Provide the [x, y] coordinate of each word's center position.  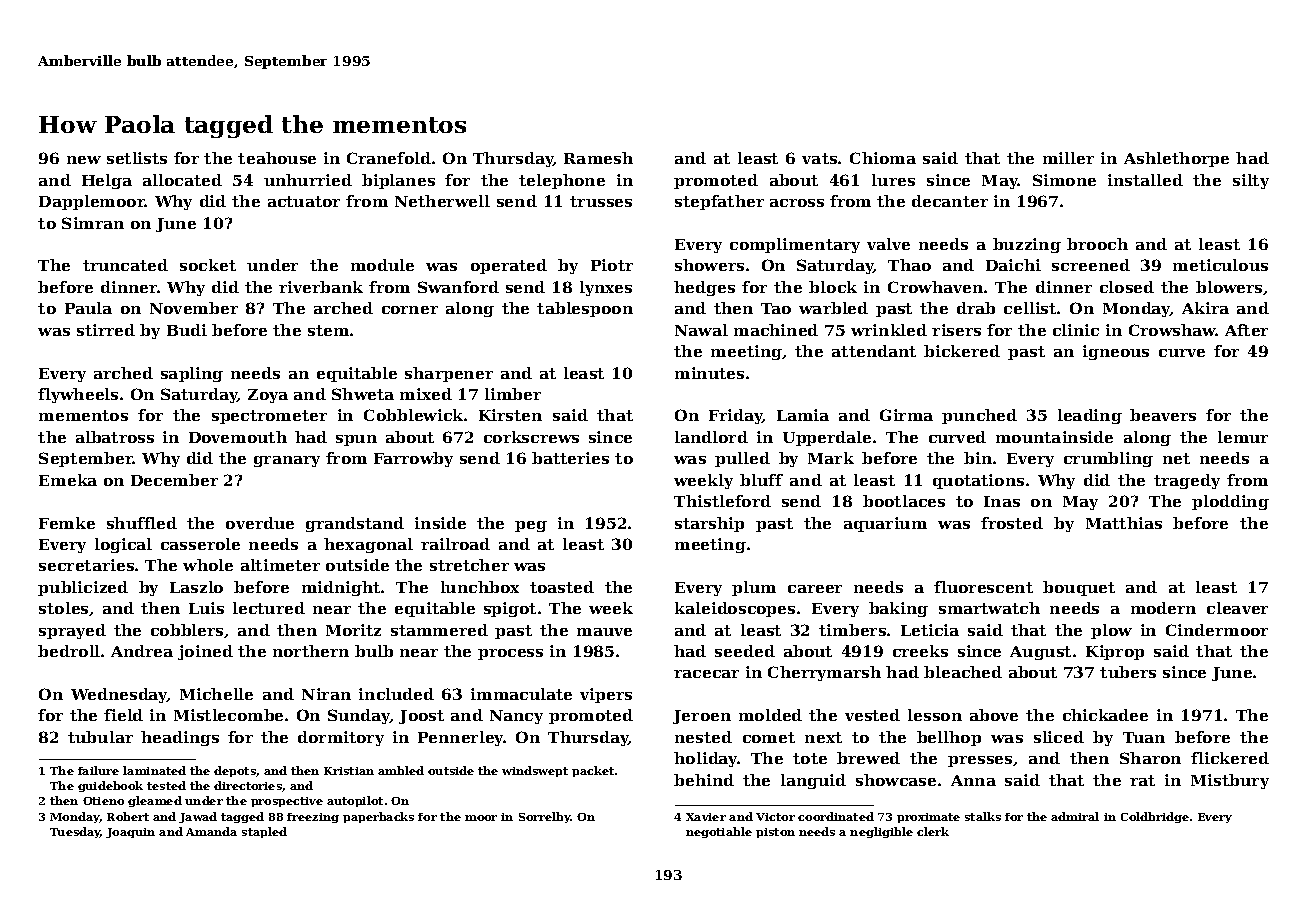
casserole [200, 544]
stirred [106, 330]
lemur [1243, 437]
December [174, 480]
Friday [736, 416]
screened [1091, 265]
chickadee [1105, 715]
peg [531, 526]
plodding [1230, 502]
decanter [950, 201]
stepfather [719, 202]
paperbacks [378, 817]
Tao [776, 308]
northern [311, 651]
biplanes [398, 181]
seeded [745, 651]
